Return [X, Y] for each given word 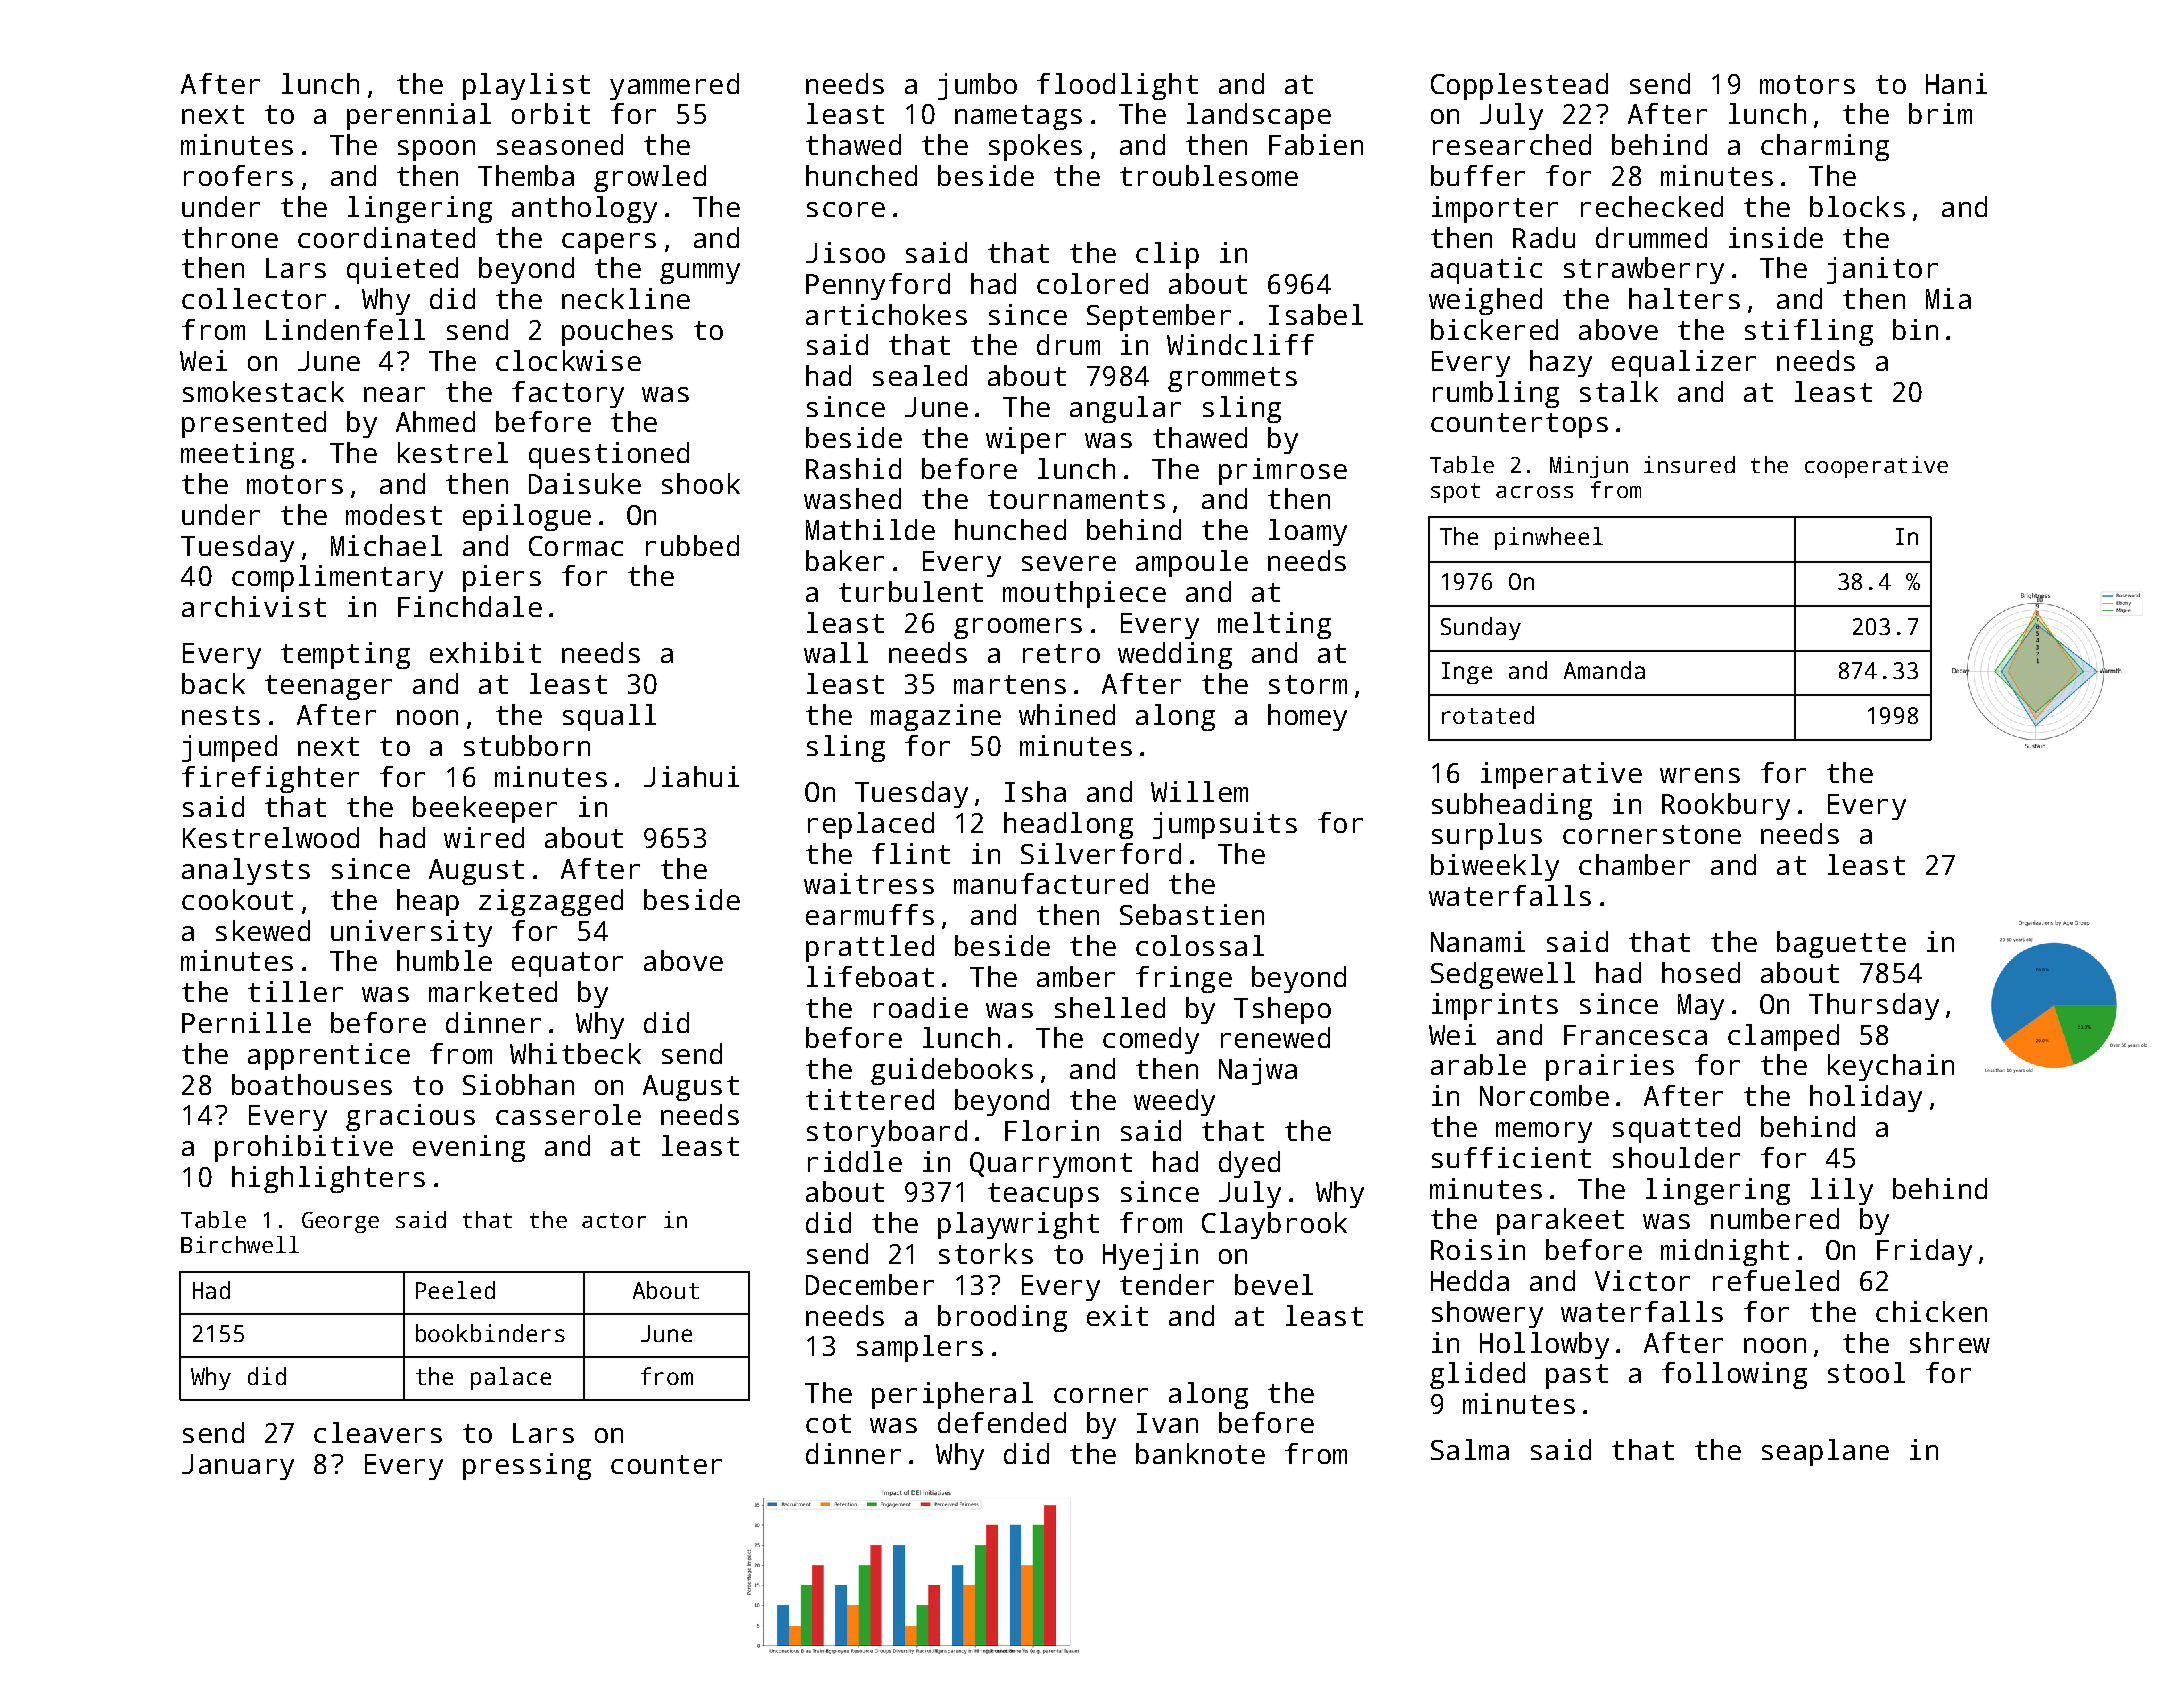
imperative [1561, 775]
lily [1842, 1191]
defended [1002, 1422]
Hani [1956, 83]
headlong [1068, 825]
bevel [1274, 1284]
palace [511, 1378]
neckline [626, 298]
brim [1940, 113]
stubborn [527, 745]
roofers [238, 175]
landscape [1259, 116]
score [846, 209]
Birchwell [240, 1244]
